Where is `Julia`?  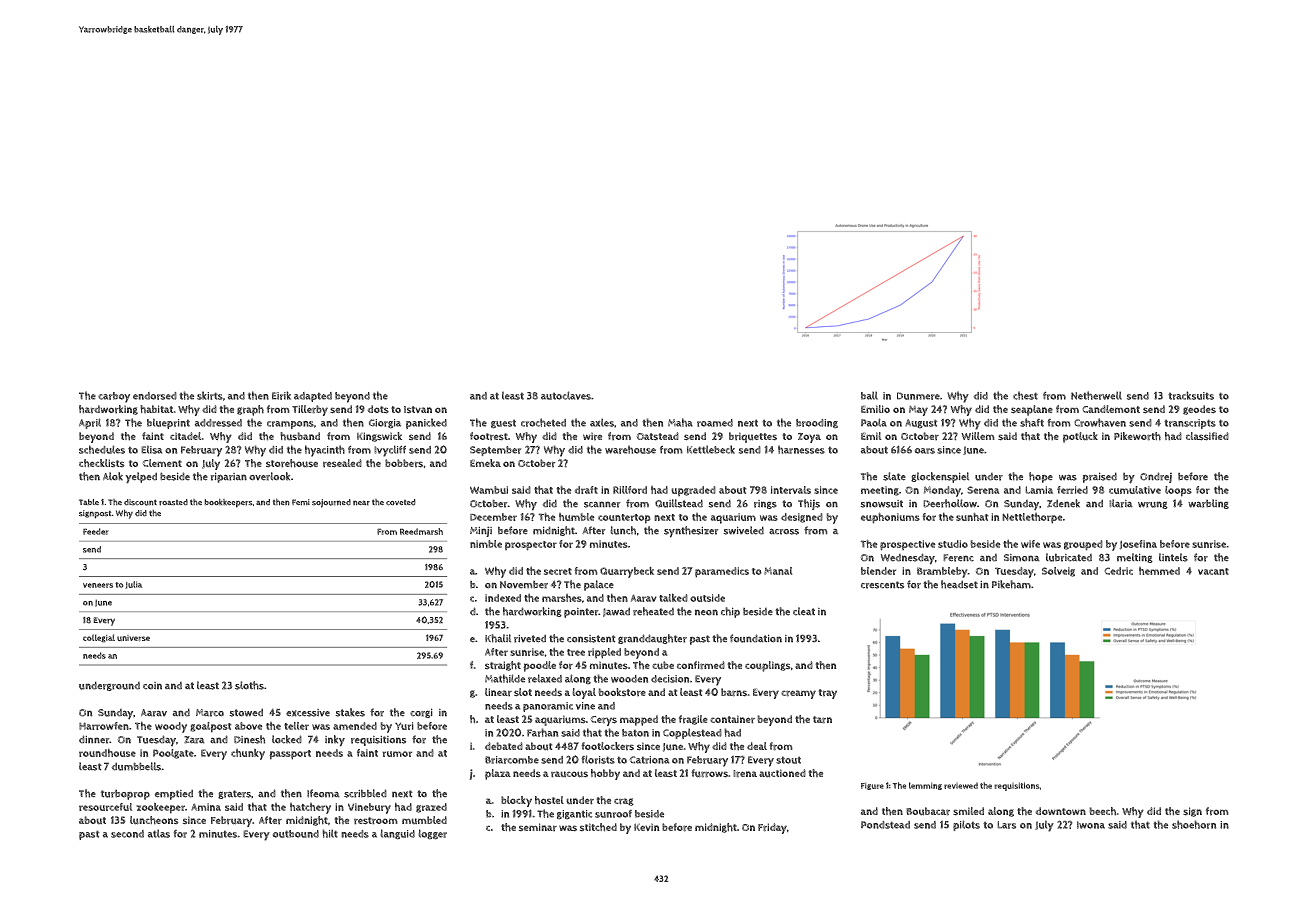
Julia is located at coordinates (133, 585).
